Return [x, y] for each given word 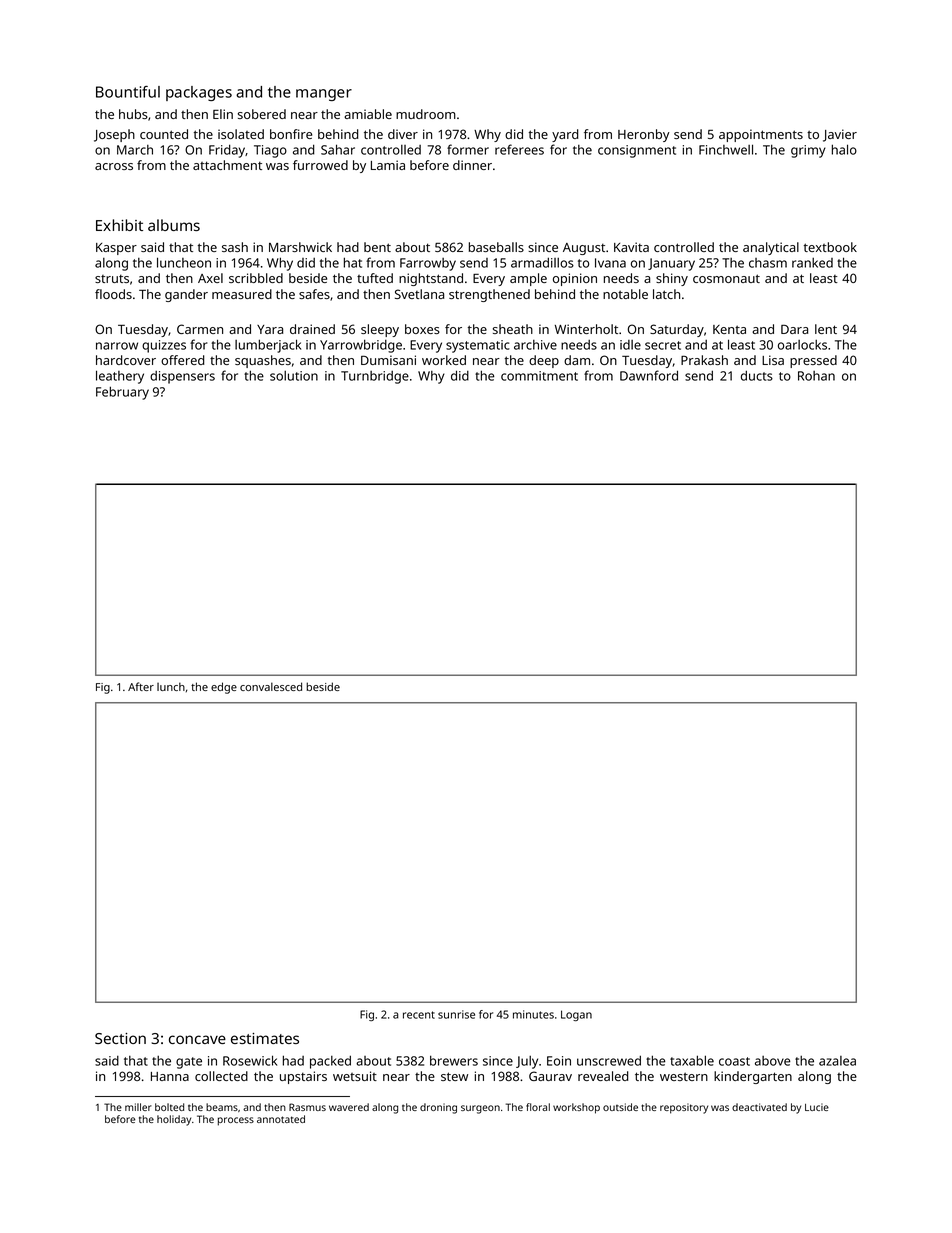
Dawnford [649, 375]
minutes [533, 1014]
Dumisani [388, 360]
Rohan [816, 376]
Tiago [270, 151]
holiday [174, 1120]
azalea [837, 1061]
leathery [120, 377]
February [122, 393]
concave [197, 1039]
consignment [637, 151]
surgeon [480, 1109]
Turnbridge [375, 377]
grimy [808, 151]
